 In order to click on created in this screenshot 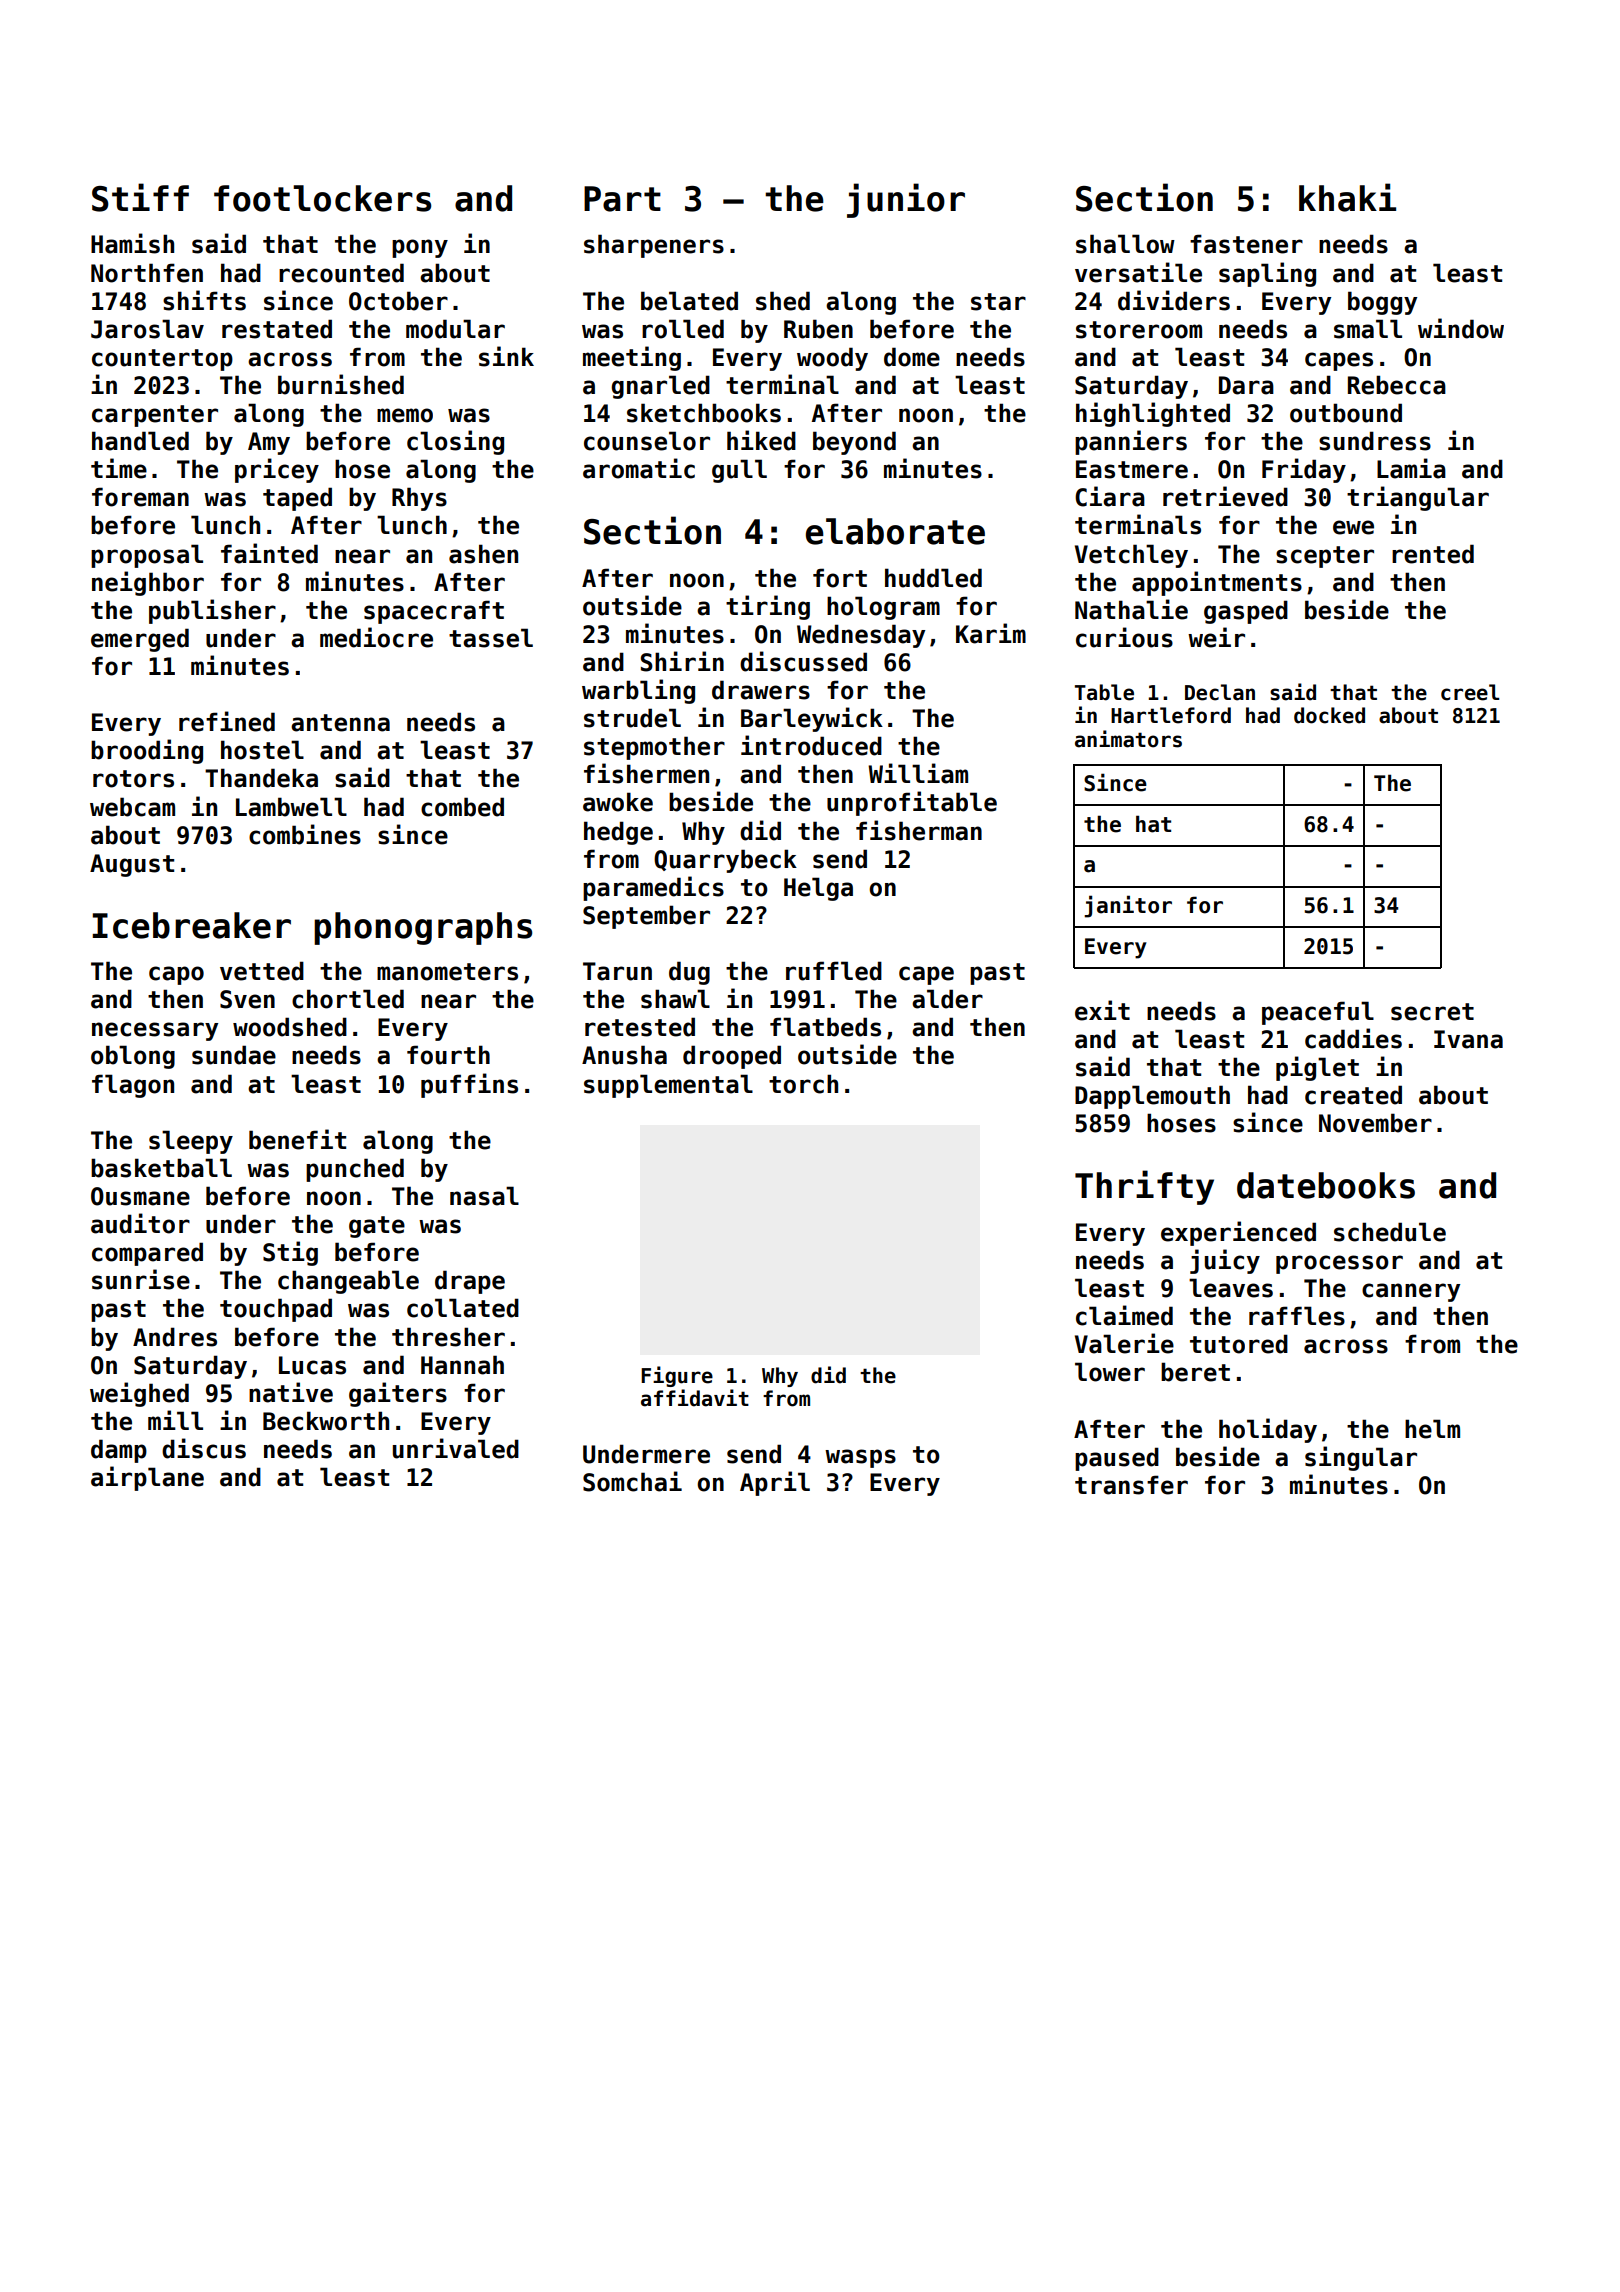, I will do `click(1353, 1095)`.
